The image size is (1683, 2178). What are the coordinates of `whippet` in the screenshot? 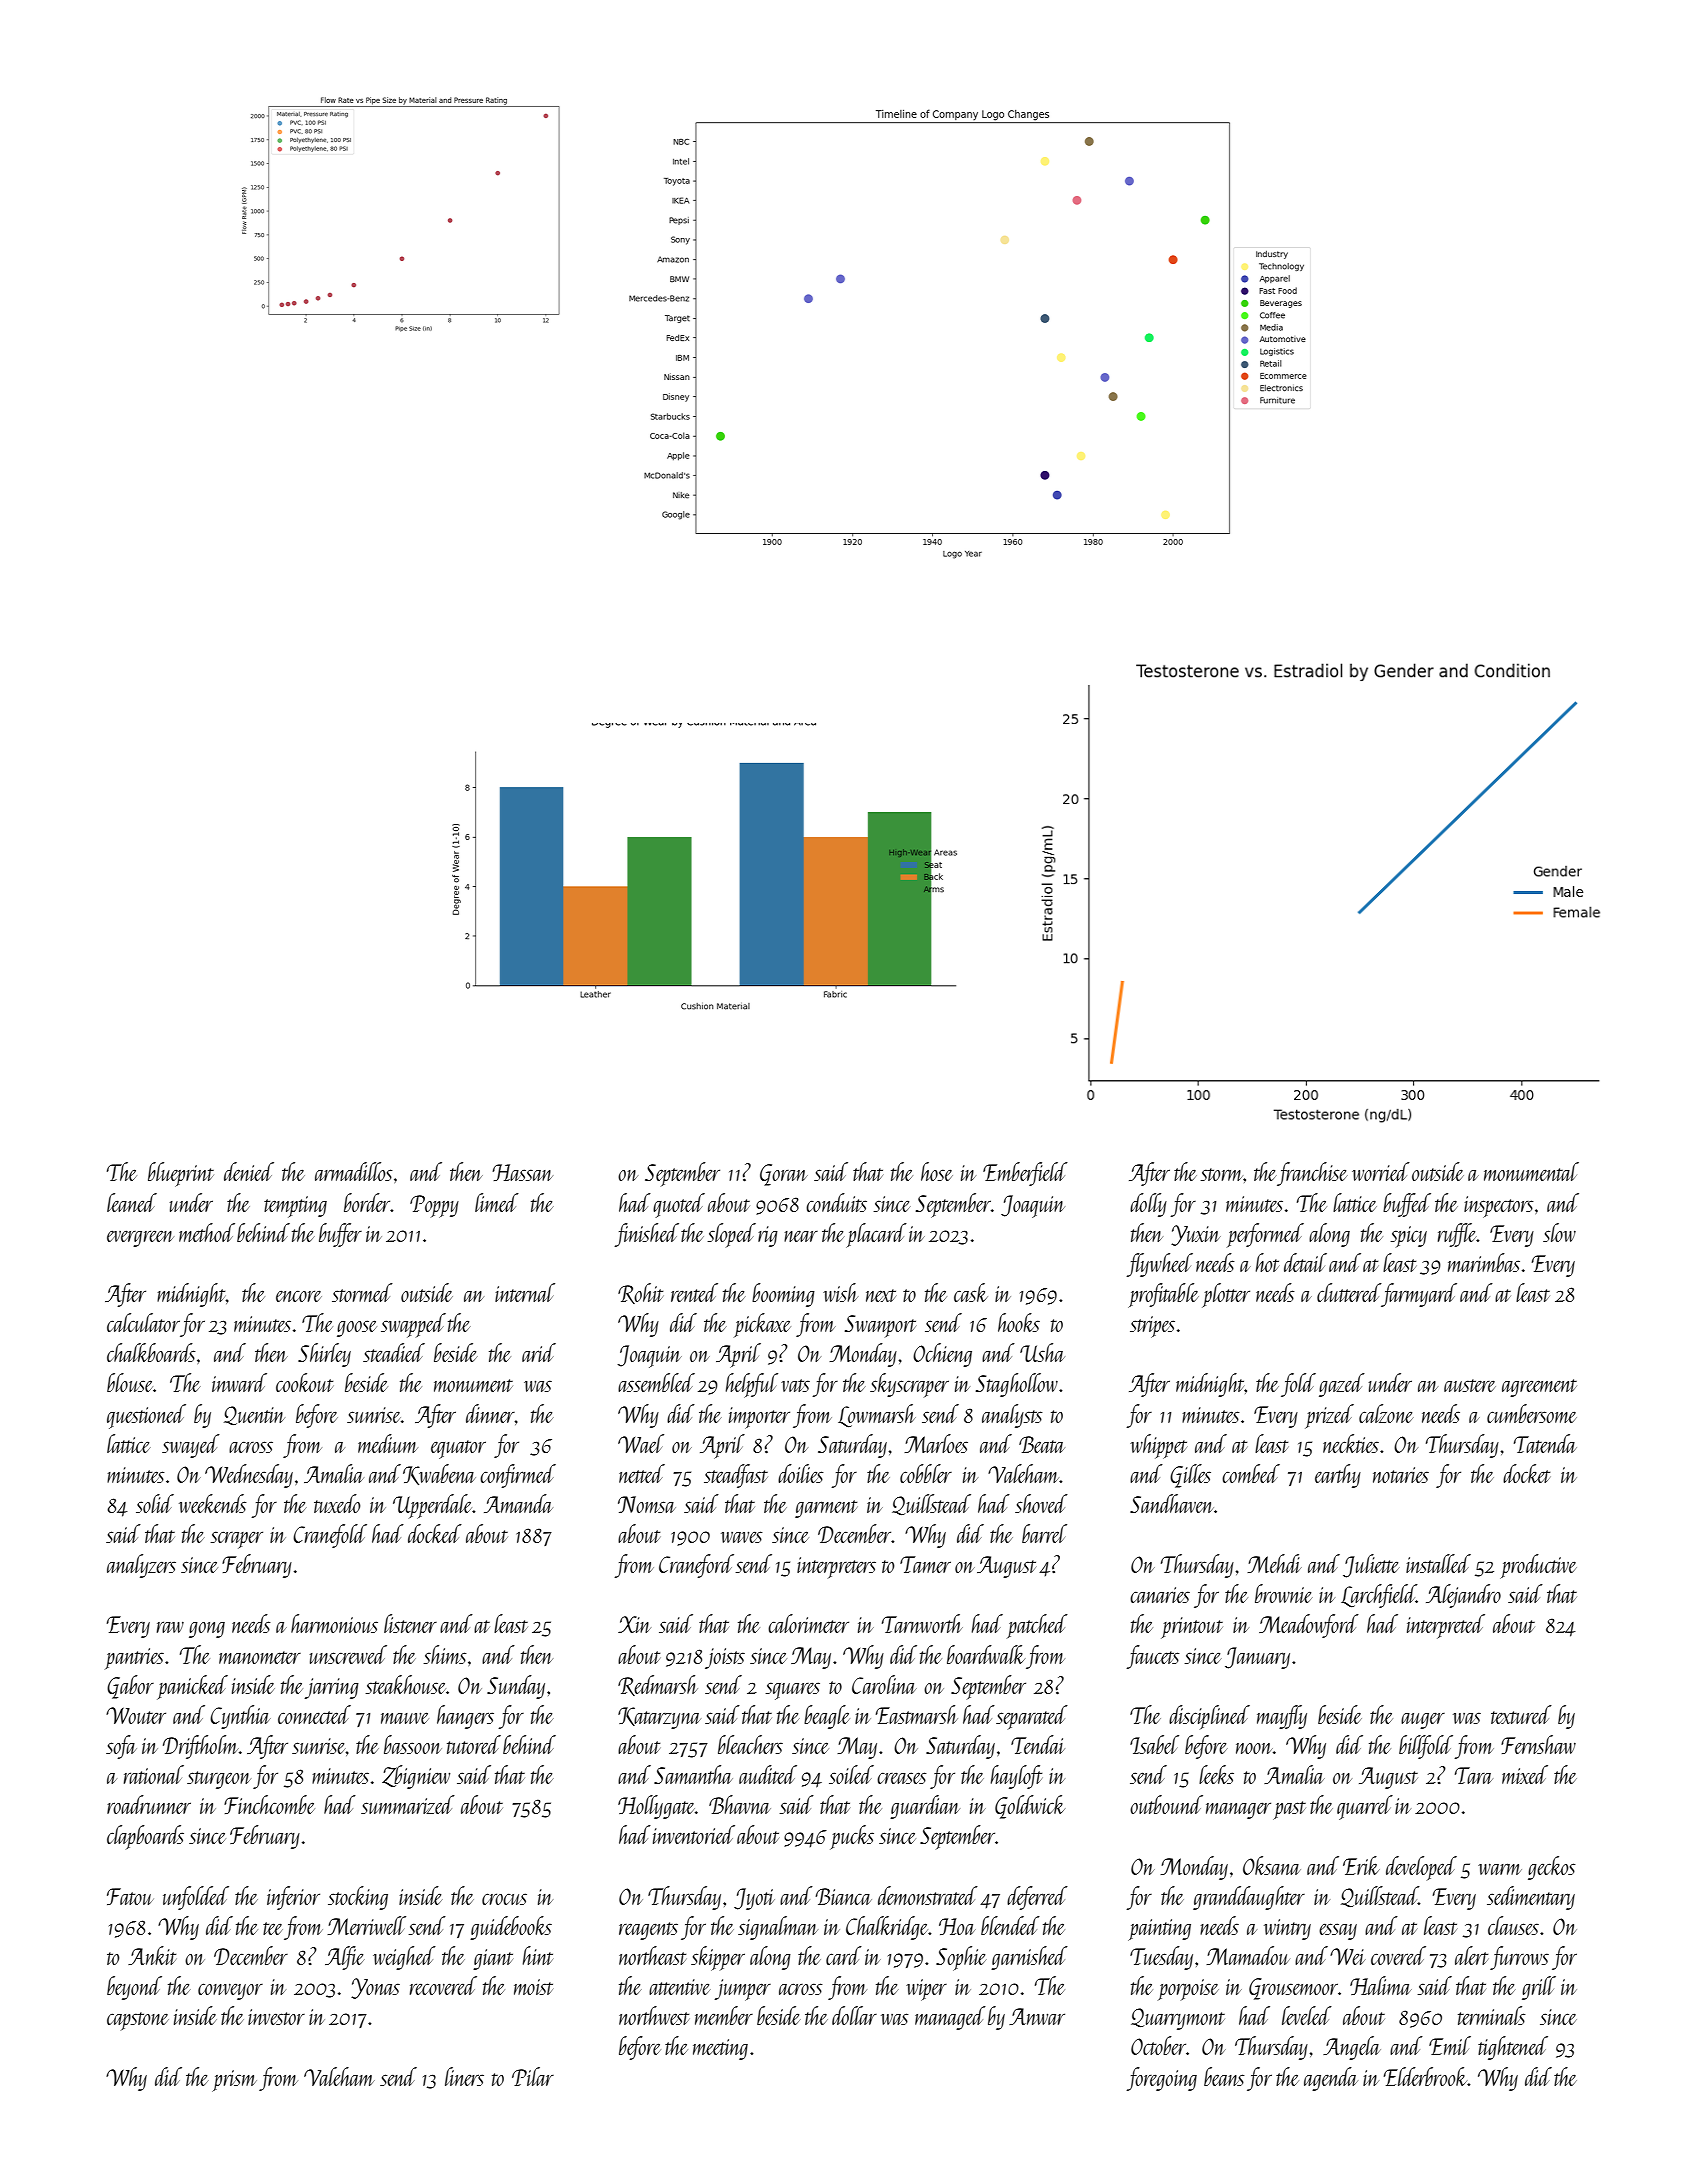 It's located at (1158, 1446).
